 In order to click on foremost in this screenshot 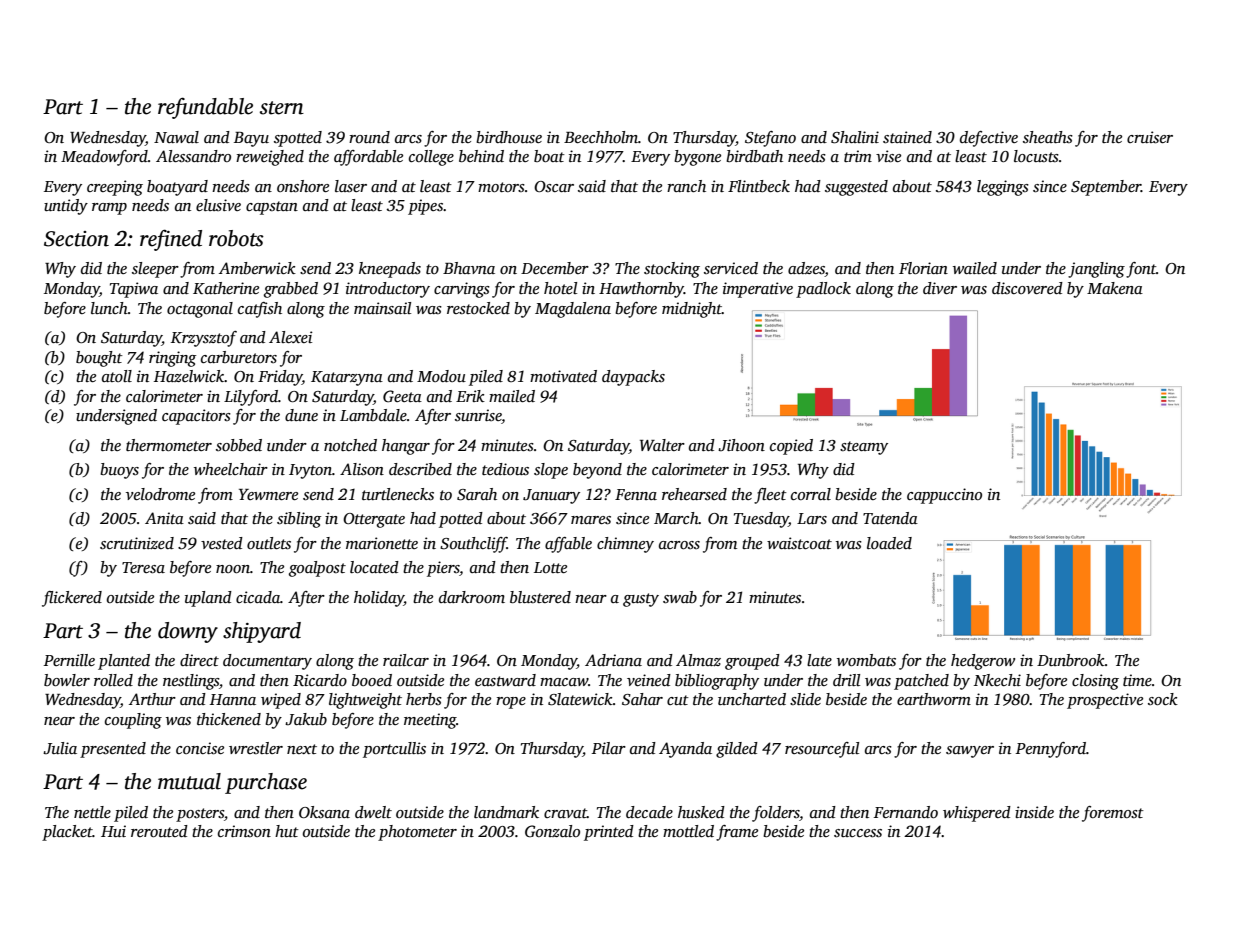, I will do `click(1113, 814)`.
